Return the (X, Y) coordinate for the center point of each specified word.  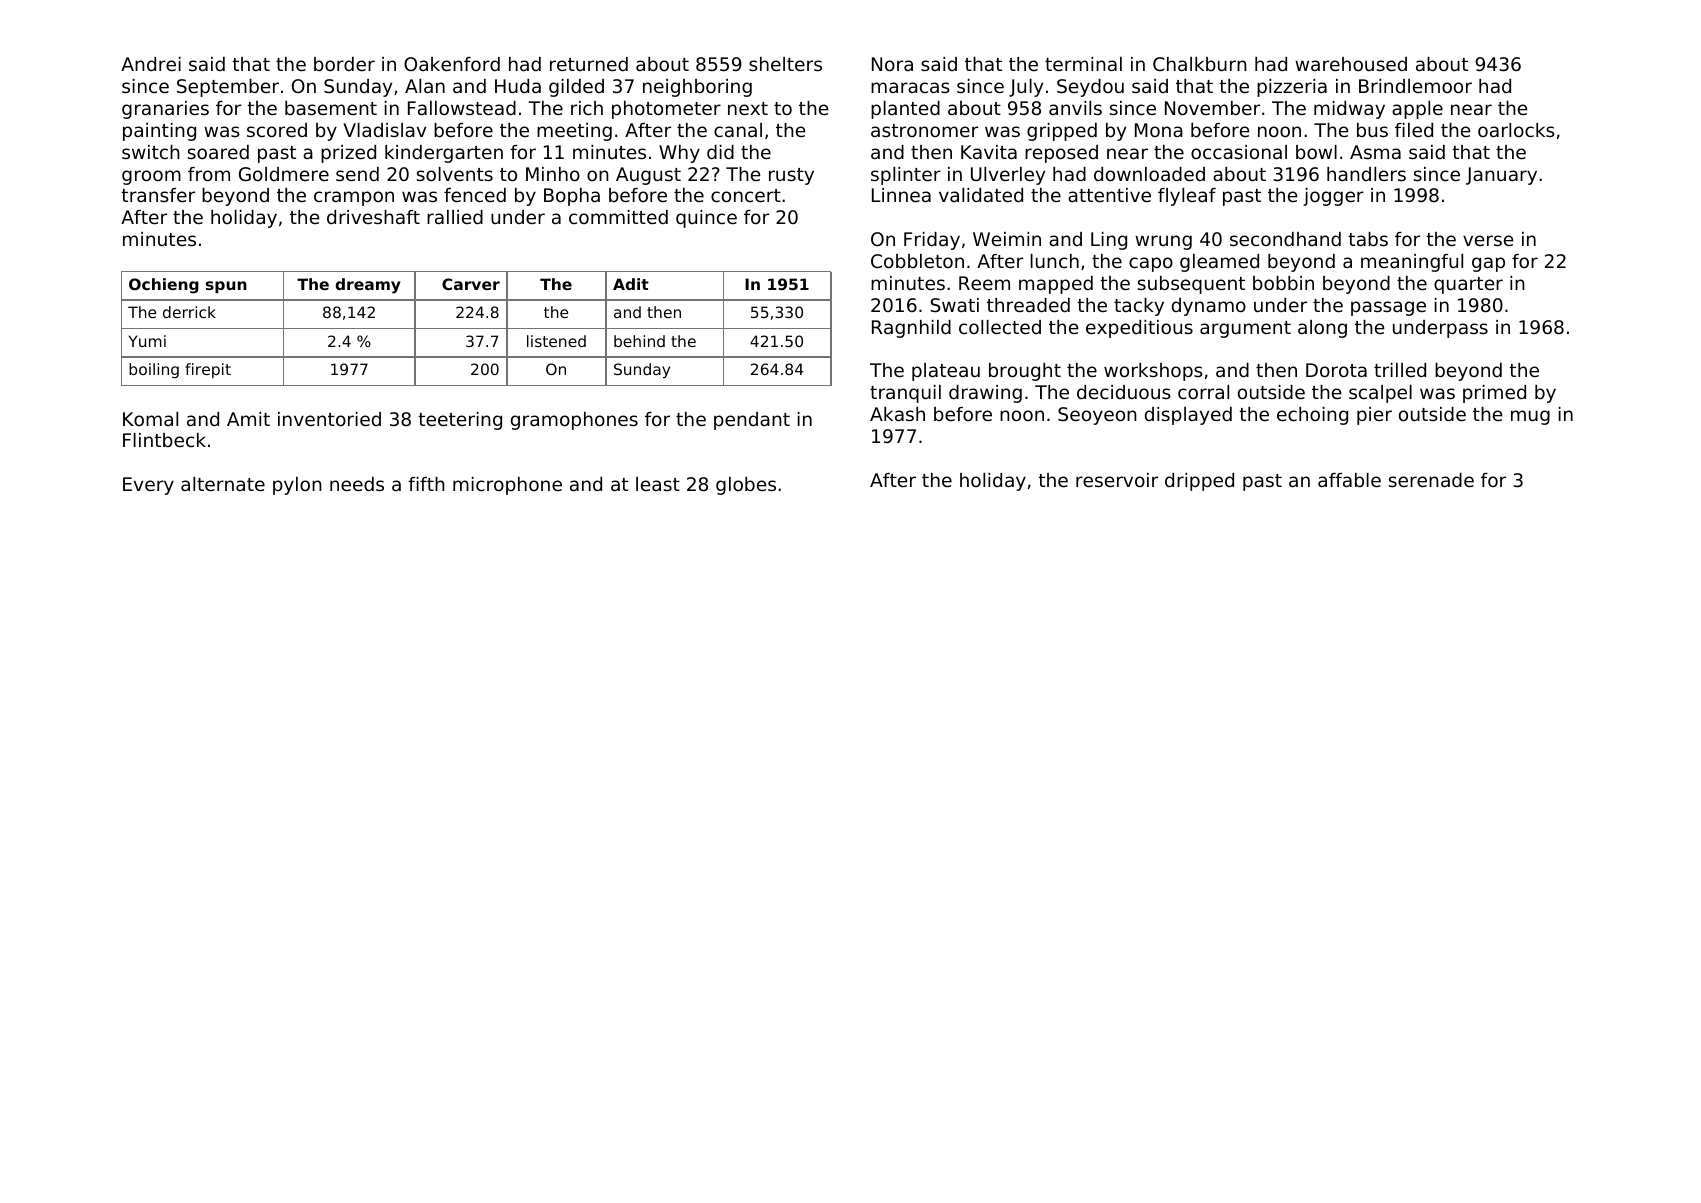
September (228, 88)
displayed (1188, 416)
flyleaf (1187, 197)
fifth (426, 484)
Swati (955, 305)
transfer (158, 195)
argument (1245, 329)
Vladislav (384, 130)
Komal (150, 419)
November (1212, 108)
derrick (189, 312)
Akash (897, 414)
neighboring (697, 88)
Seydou (1090, 88)
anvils (1075, 108)
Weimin (1007, 239)
